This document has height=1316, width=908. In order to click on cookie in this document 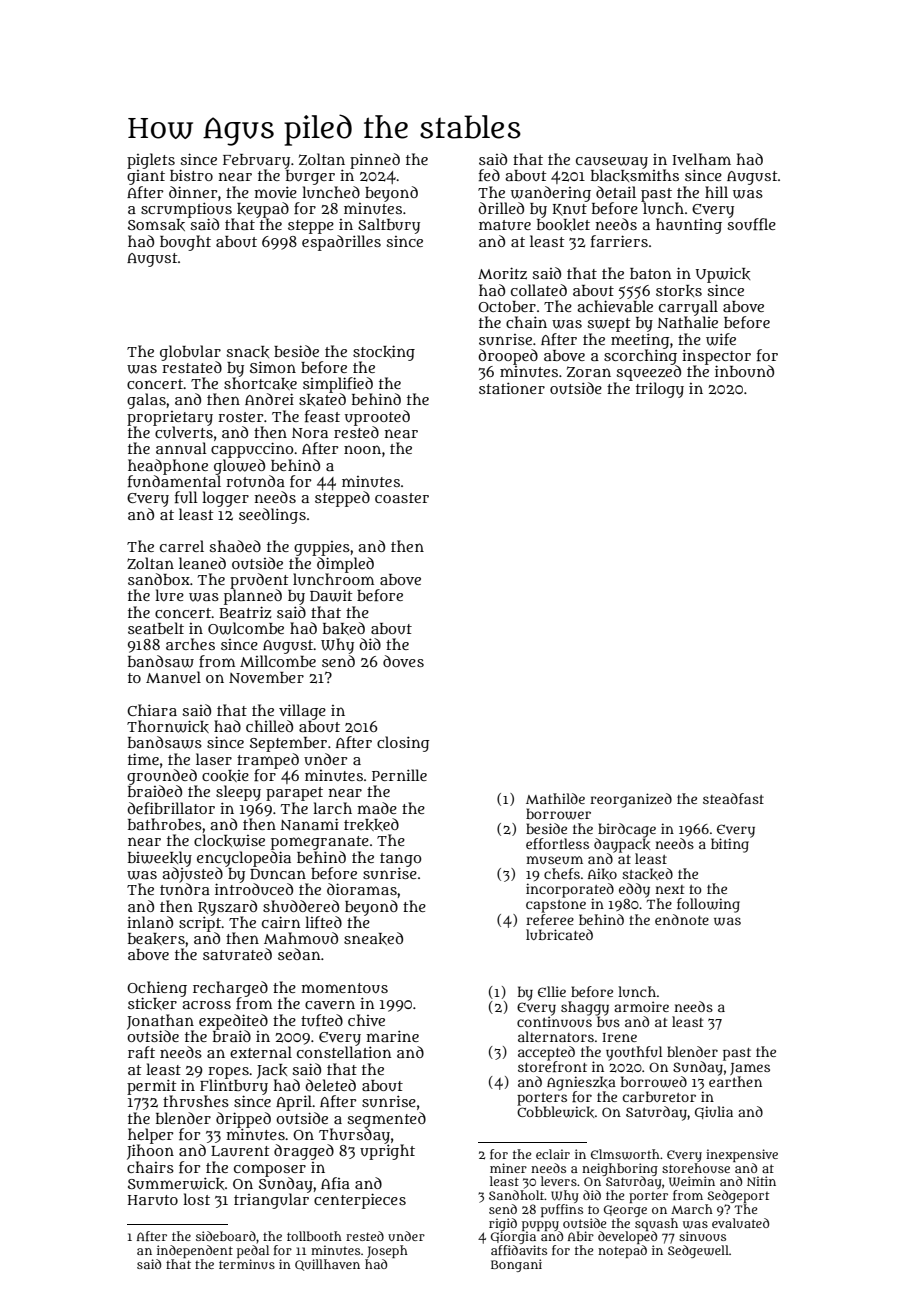, I will do `click(225, 776)`.
